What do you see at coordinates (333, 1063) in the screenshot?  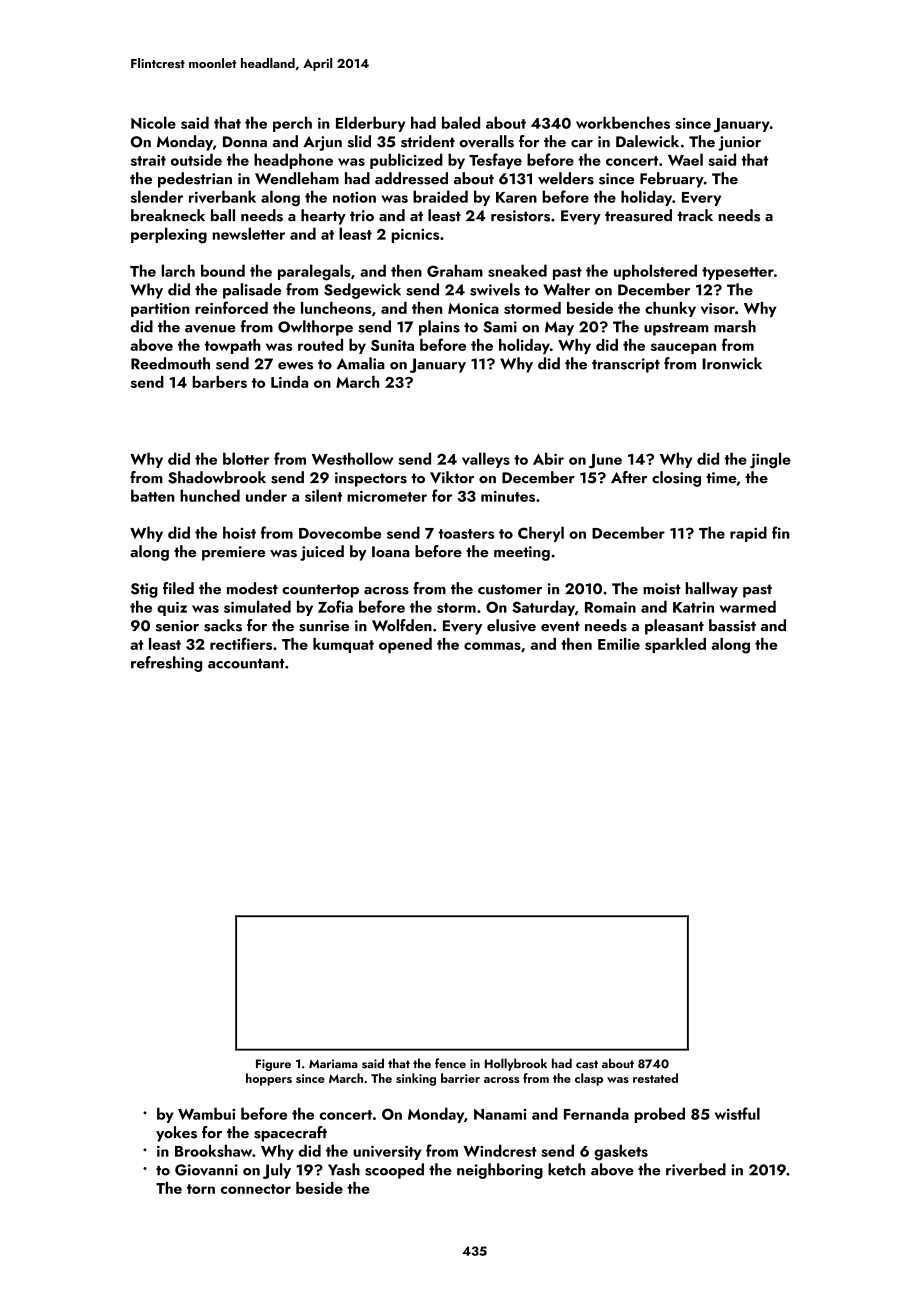 I see `Mariama` at bounding box center [333, 1063].
